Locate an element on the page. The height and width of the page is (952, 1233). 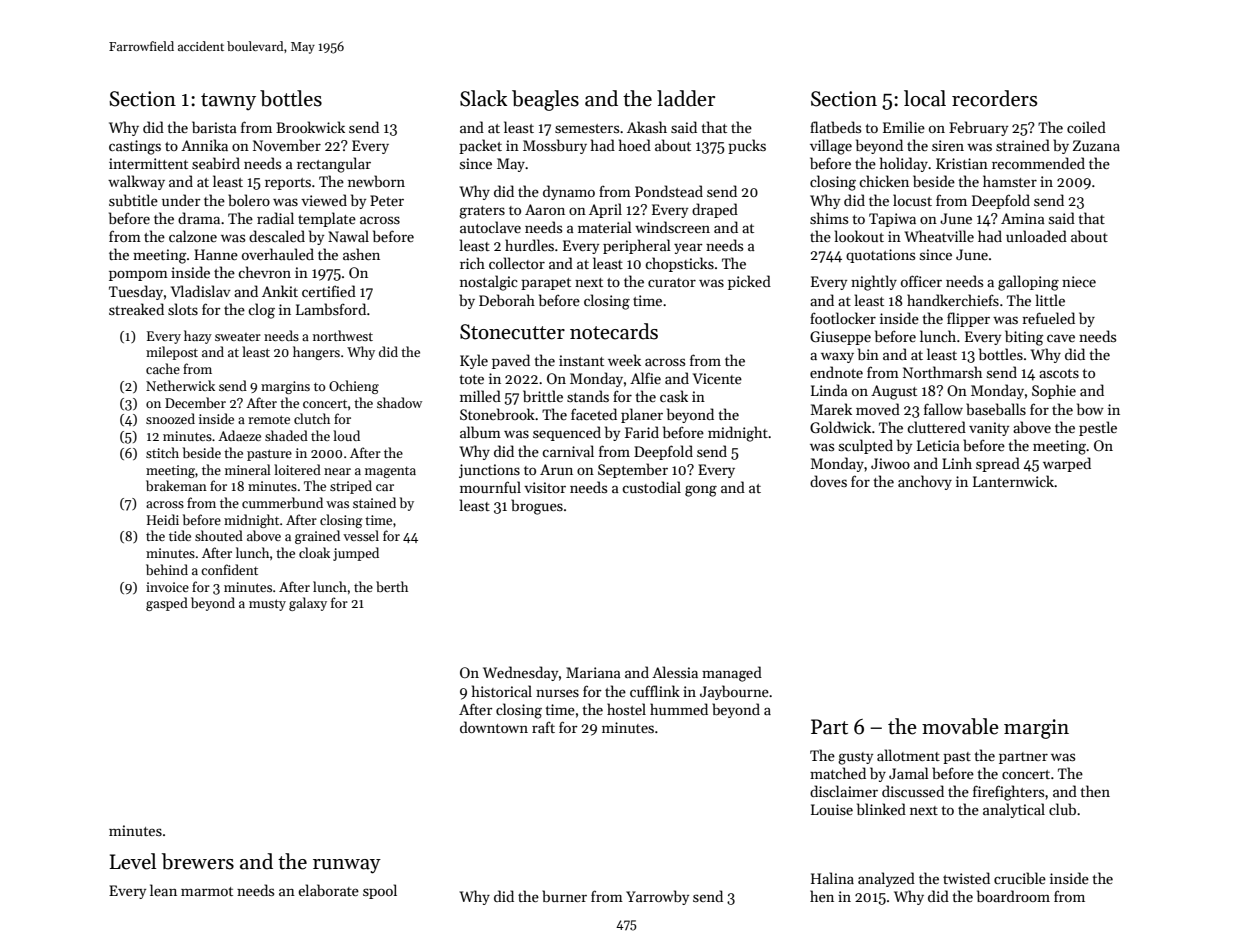
reports is located at coordinates (288, 184).
